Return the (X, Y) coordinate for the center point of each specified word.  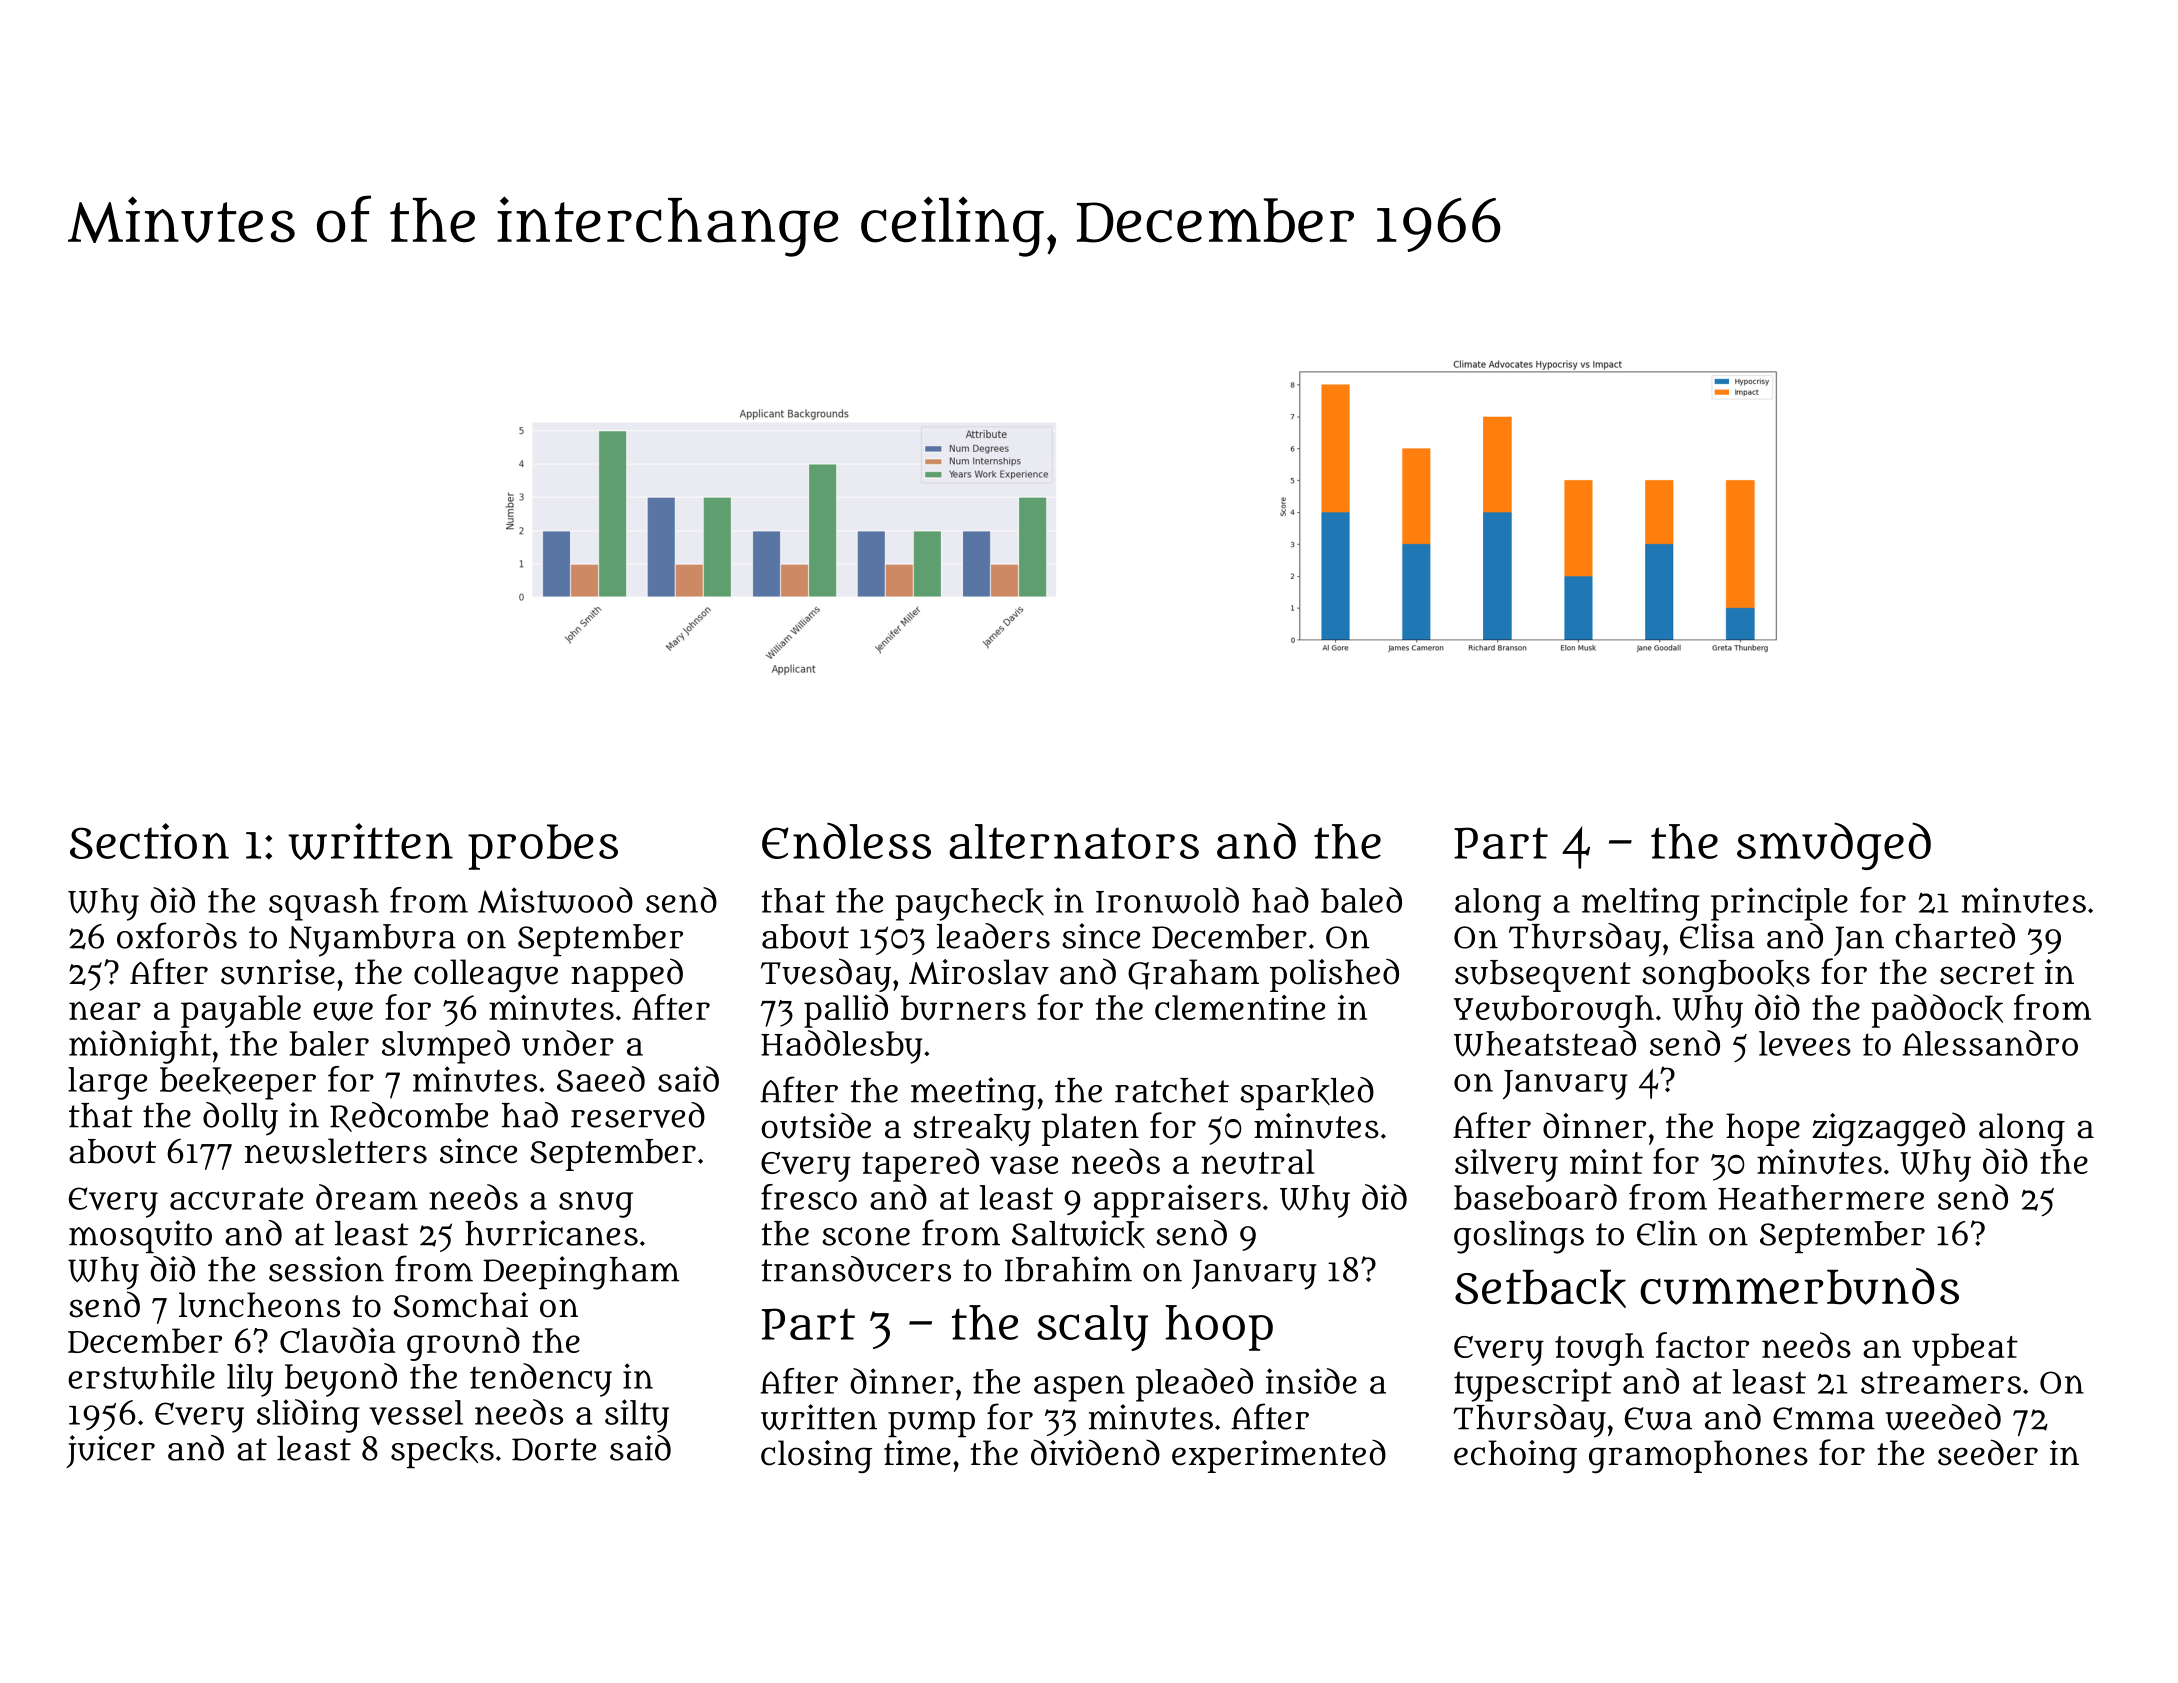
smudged (1834, 846)
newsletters (336, 1151)
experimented (1279, 1456)
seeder (1988, 1452)
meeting (973, 1094)
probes (543, 847)
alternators (1074, 841)
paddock (1937, 1011)
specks (442, 1452)
